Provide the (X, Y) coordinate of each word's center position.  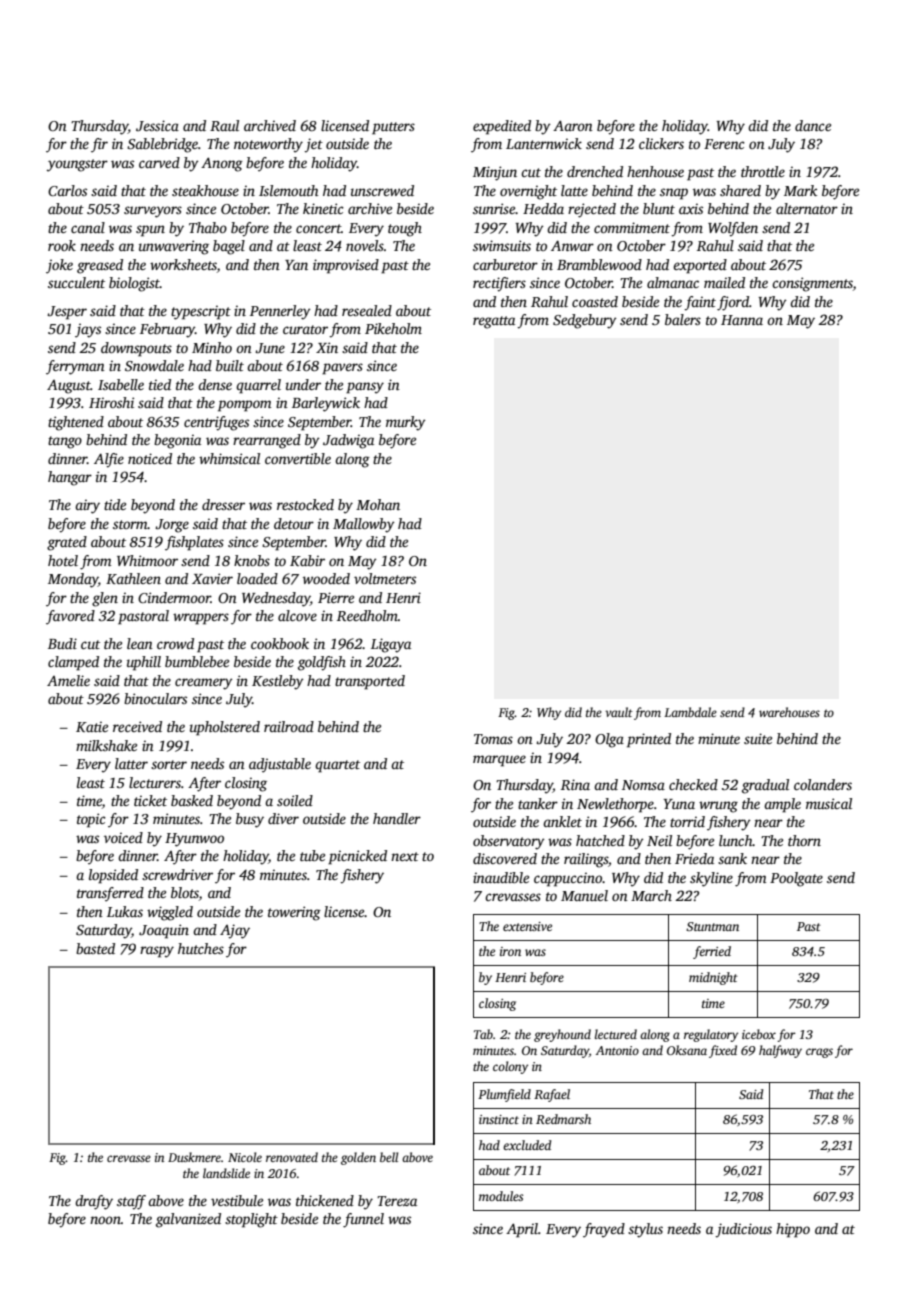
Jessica (157, 125)
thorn (804, 840)
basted (95, 948)
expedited (502, 127)
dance (813, 125)
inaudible (501, 877)
